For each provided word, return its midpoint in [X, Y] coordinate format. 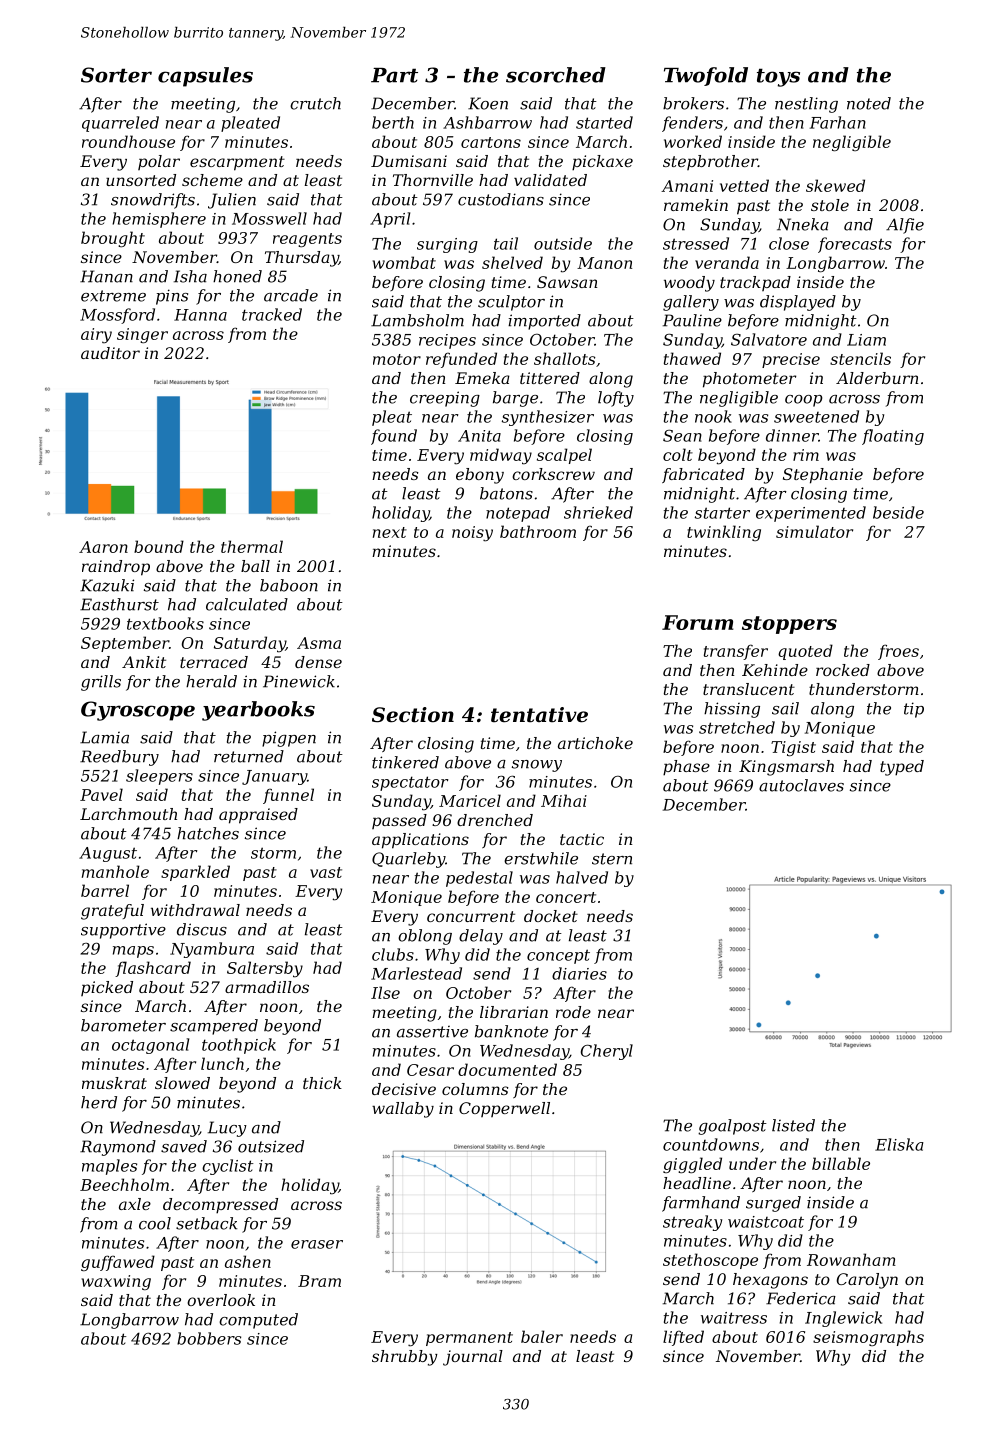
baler [542, 1336]
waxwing [116, 1282]
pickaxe [602, 163]
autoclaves [801, 785]
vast [326, 872]
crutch [315, 103]
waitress [734, 1318]
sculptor [511, 303]
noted [869, 103]
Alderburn [877, 378]
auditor [110, 353]
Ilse [385, 992]
